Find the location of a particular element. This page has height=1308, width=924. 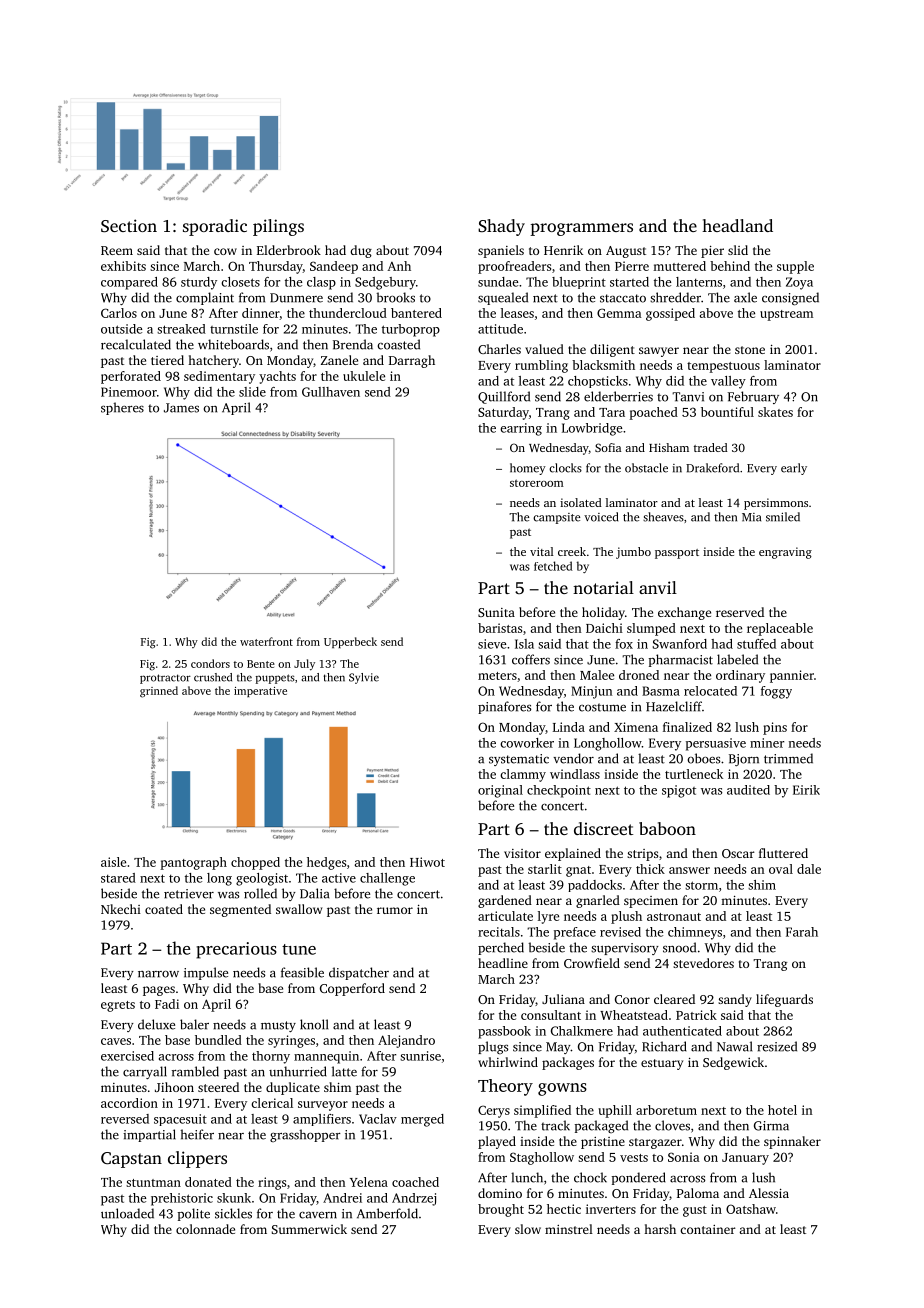

precarious is located at coordinates (236, 950).
